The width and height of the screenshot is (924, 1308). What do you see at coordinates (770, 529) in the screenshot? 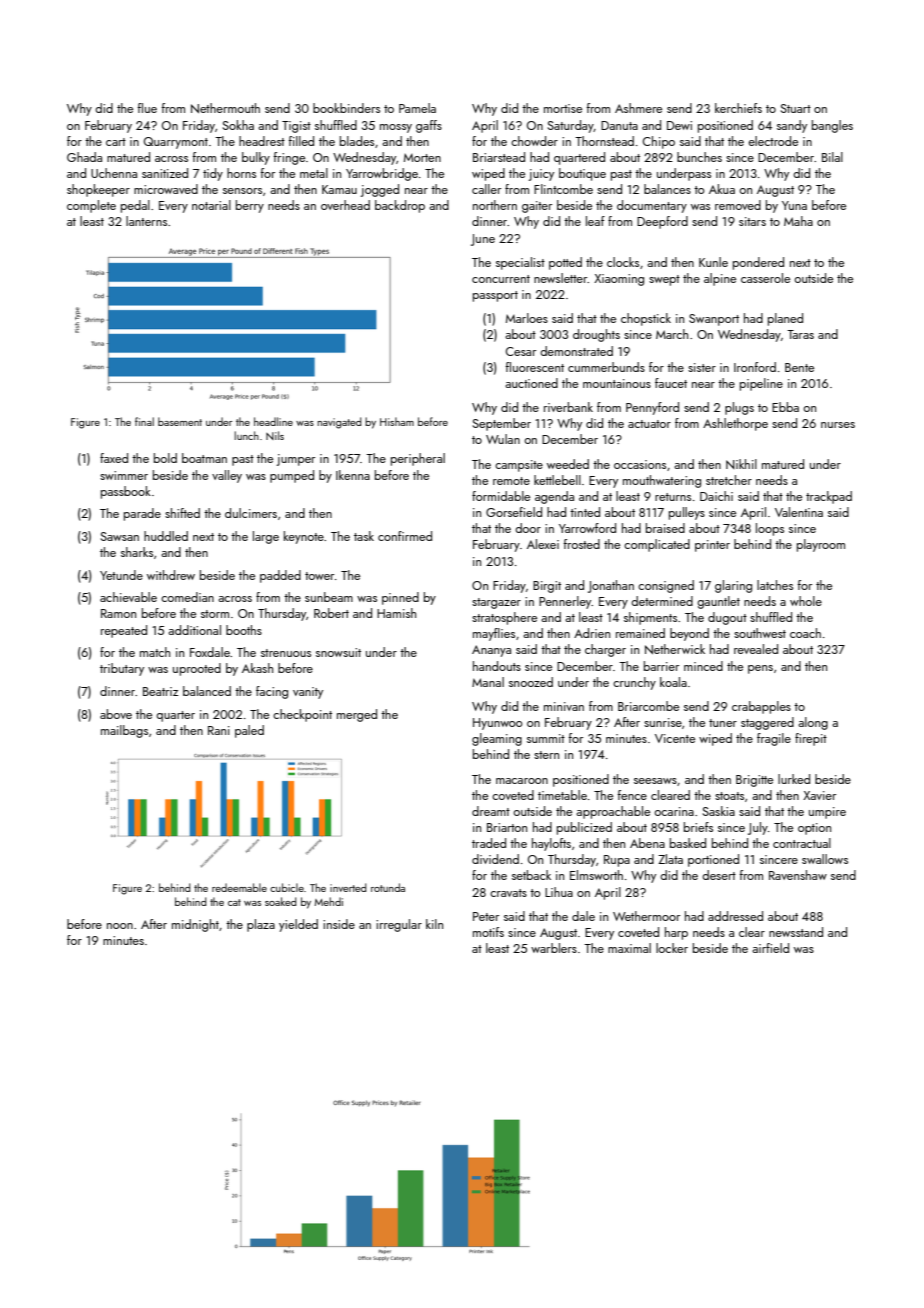
I see `loops` at bounding box center [770, 529].
